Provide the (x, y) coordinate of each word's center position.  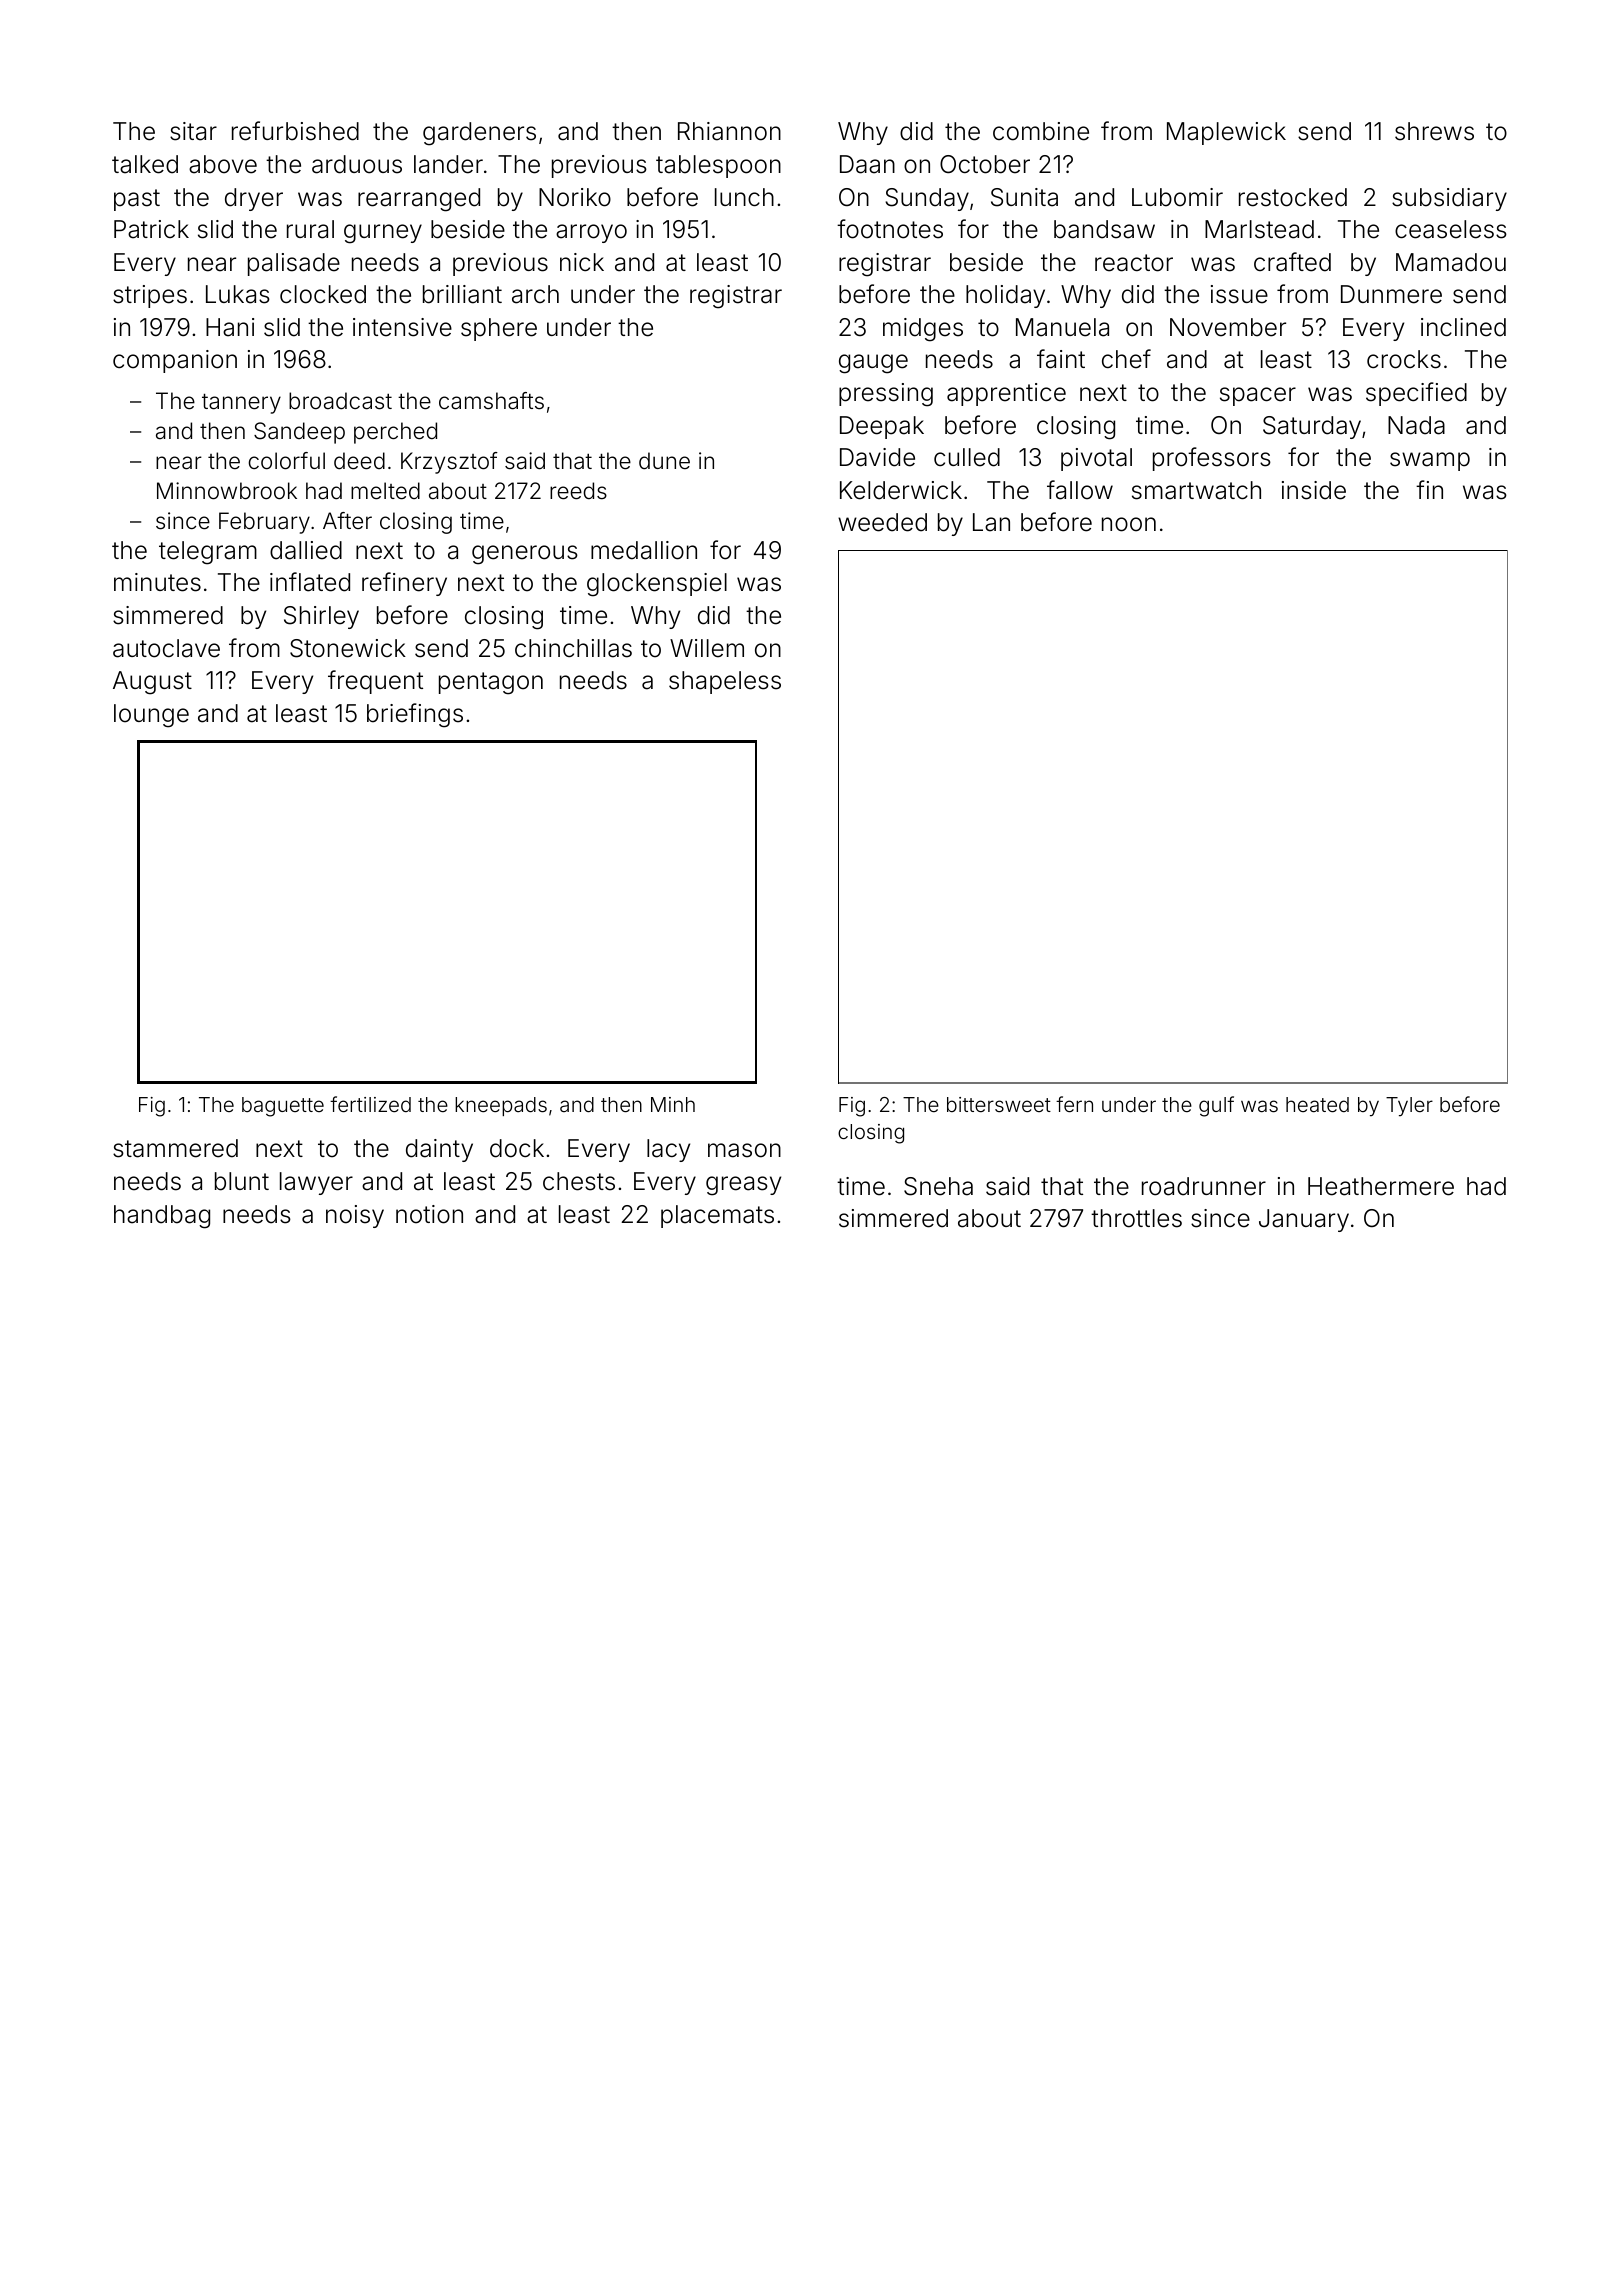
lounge (151, 716)
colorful (287, 461)
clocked (323, 294)
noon (1129, 524)
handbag (162, 1217)
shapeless (725, 682)
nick (582, 262)
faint (1061, 359)
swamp (1430, 461)
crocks (1404, 359)
